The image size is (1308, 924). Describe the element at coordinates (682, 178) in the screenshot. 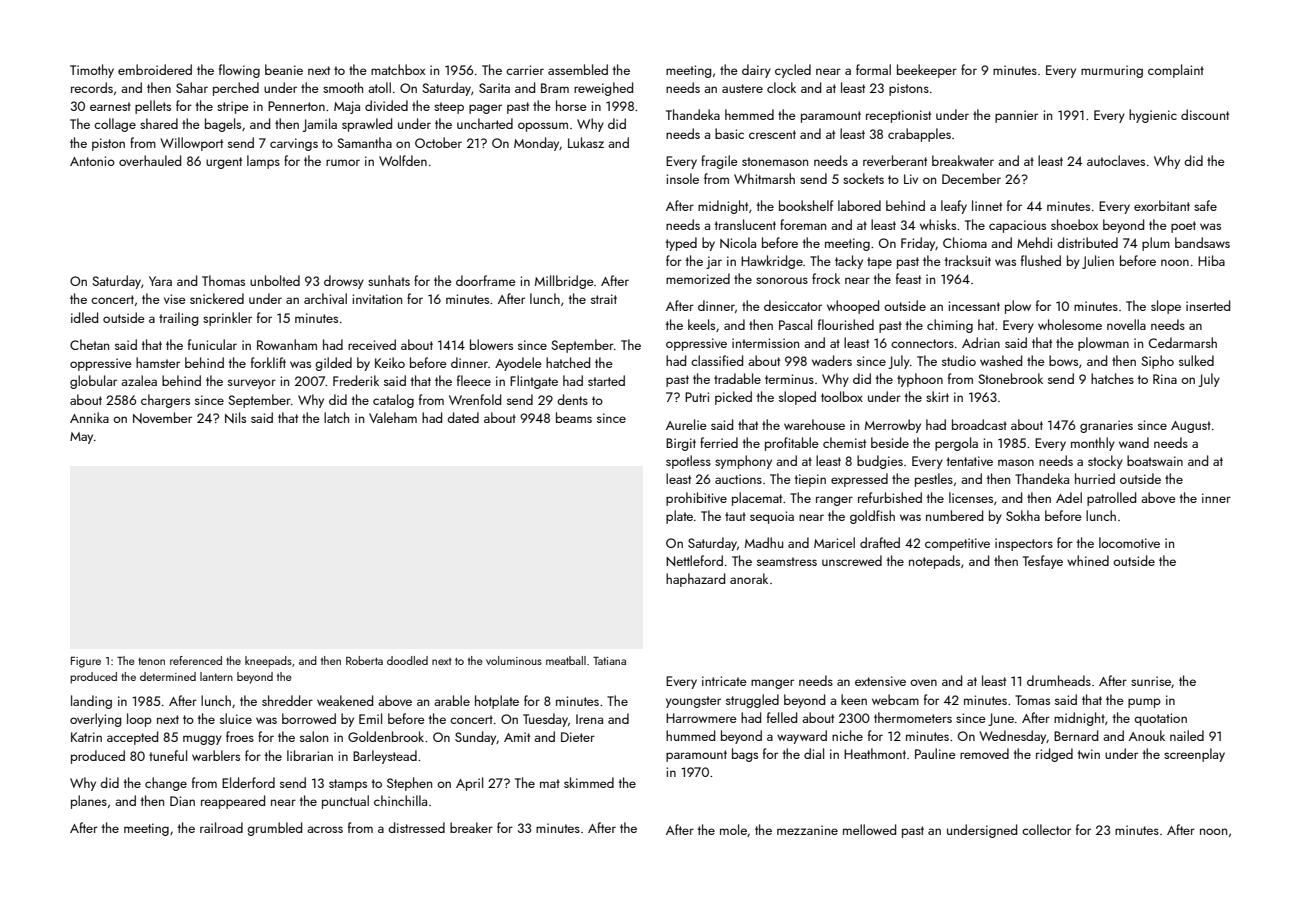

I see `insole` at that location.
